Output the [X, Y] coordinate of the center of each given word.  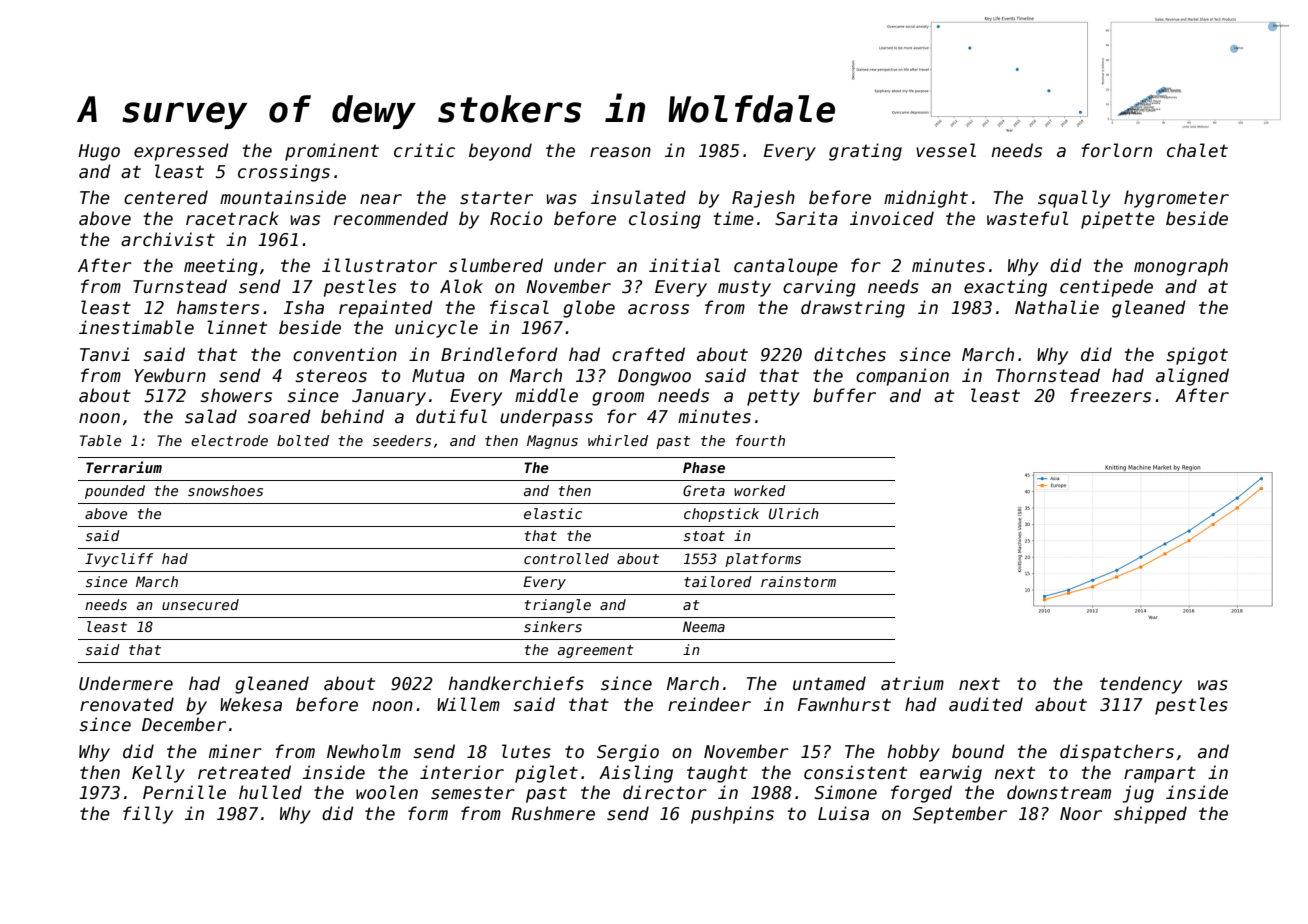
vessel [946, 150]
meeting [221, 267]
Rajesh [763, 199]
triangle [558, 606]
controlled [566, 558]
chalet [1197, 150]
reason [620, 152]
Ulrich [794, 513]
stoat [704, 536]
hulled [270, 792]
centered [166, 197]
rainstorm [798, 581]
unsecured [200, 604]
